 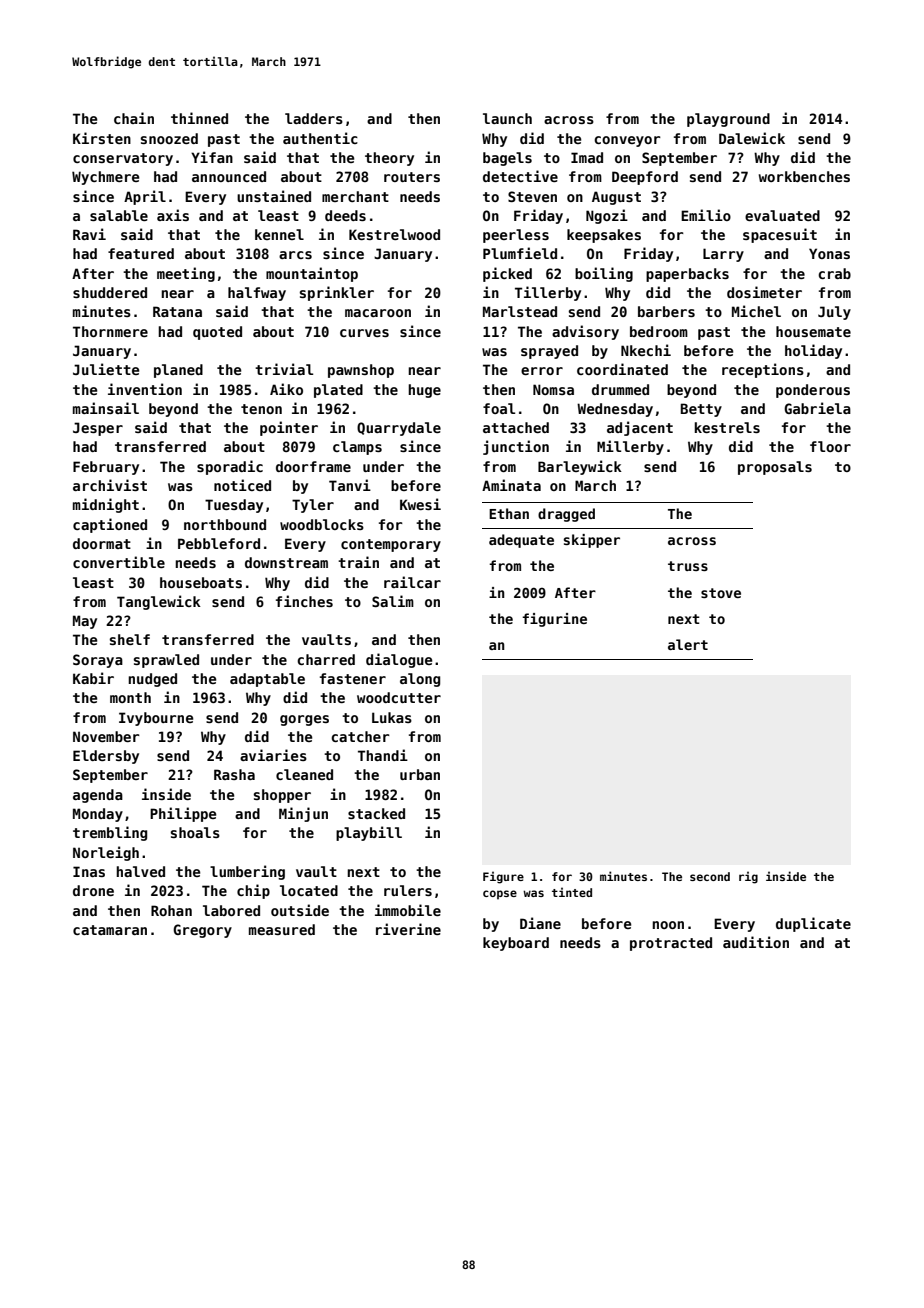 I want to click on Deepford, so click(x=645, y=178).
